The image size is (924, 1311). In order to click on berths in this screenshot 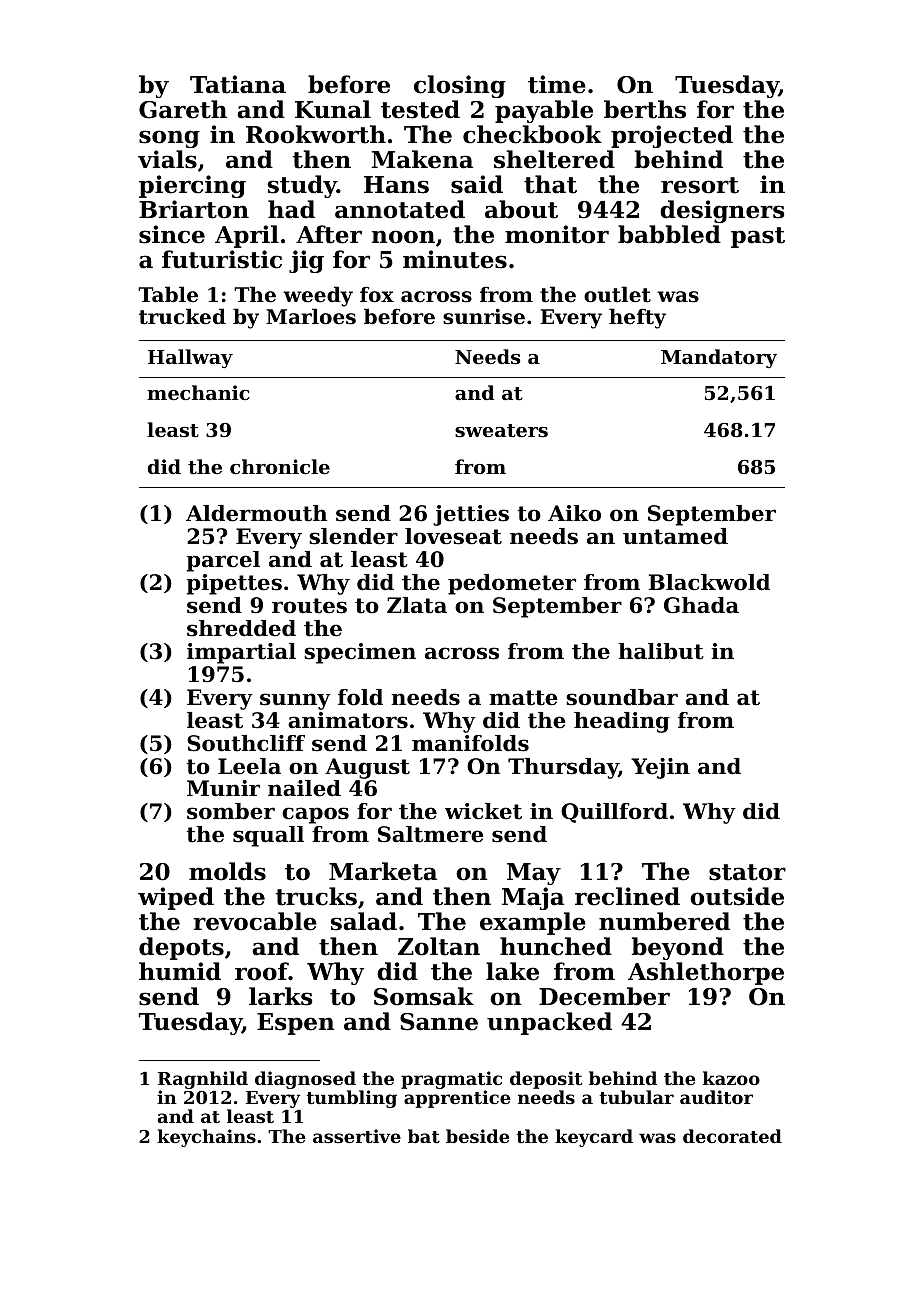, I will do `click(645, 109)`.
